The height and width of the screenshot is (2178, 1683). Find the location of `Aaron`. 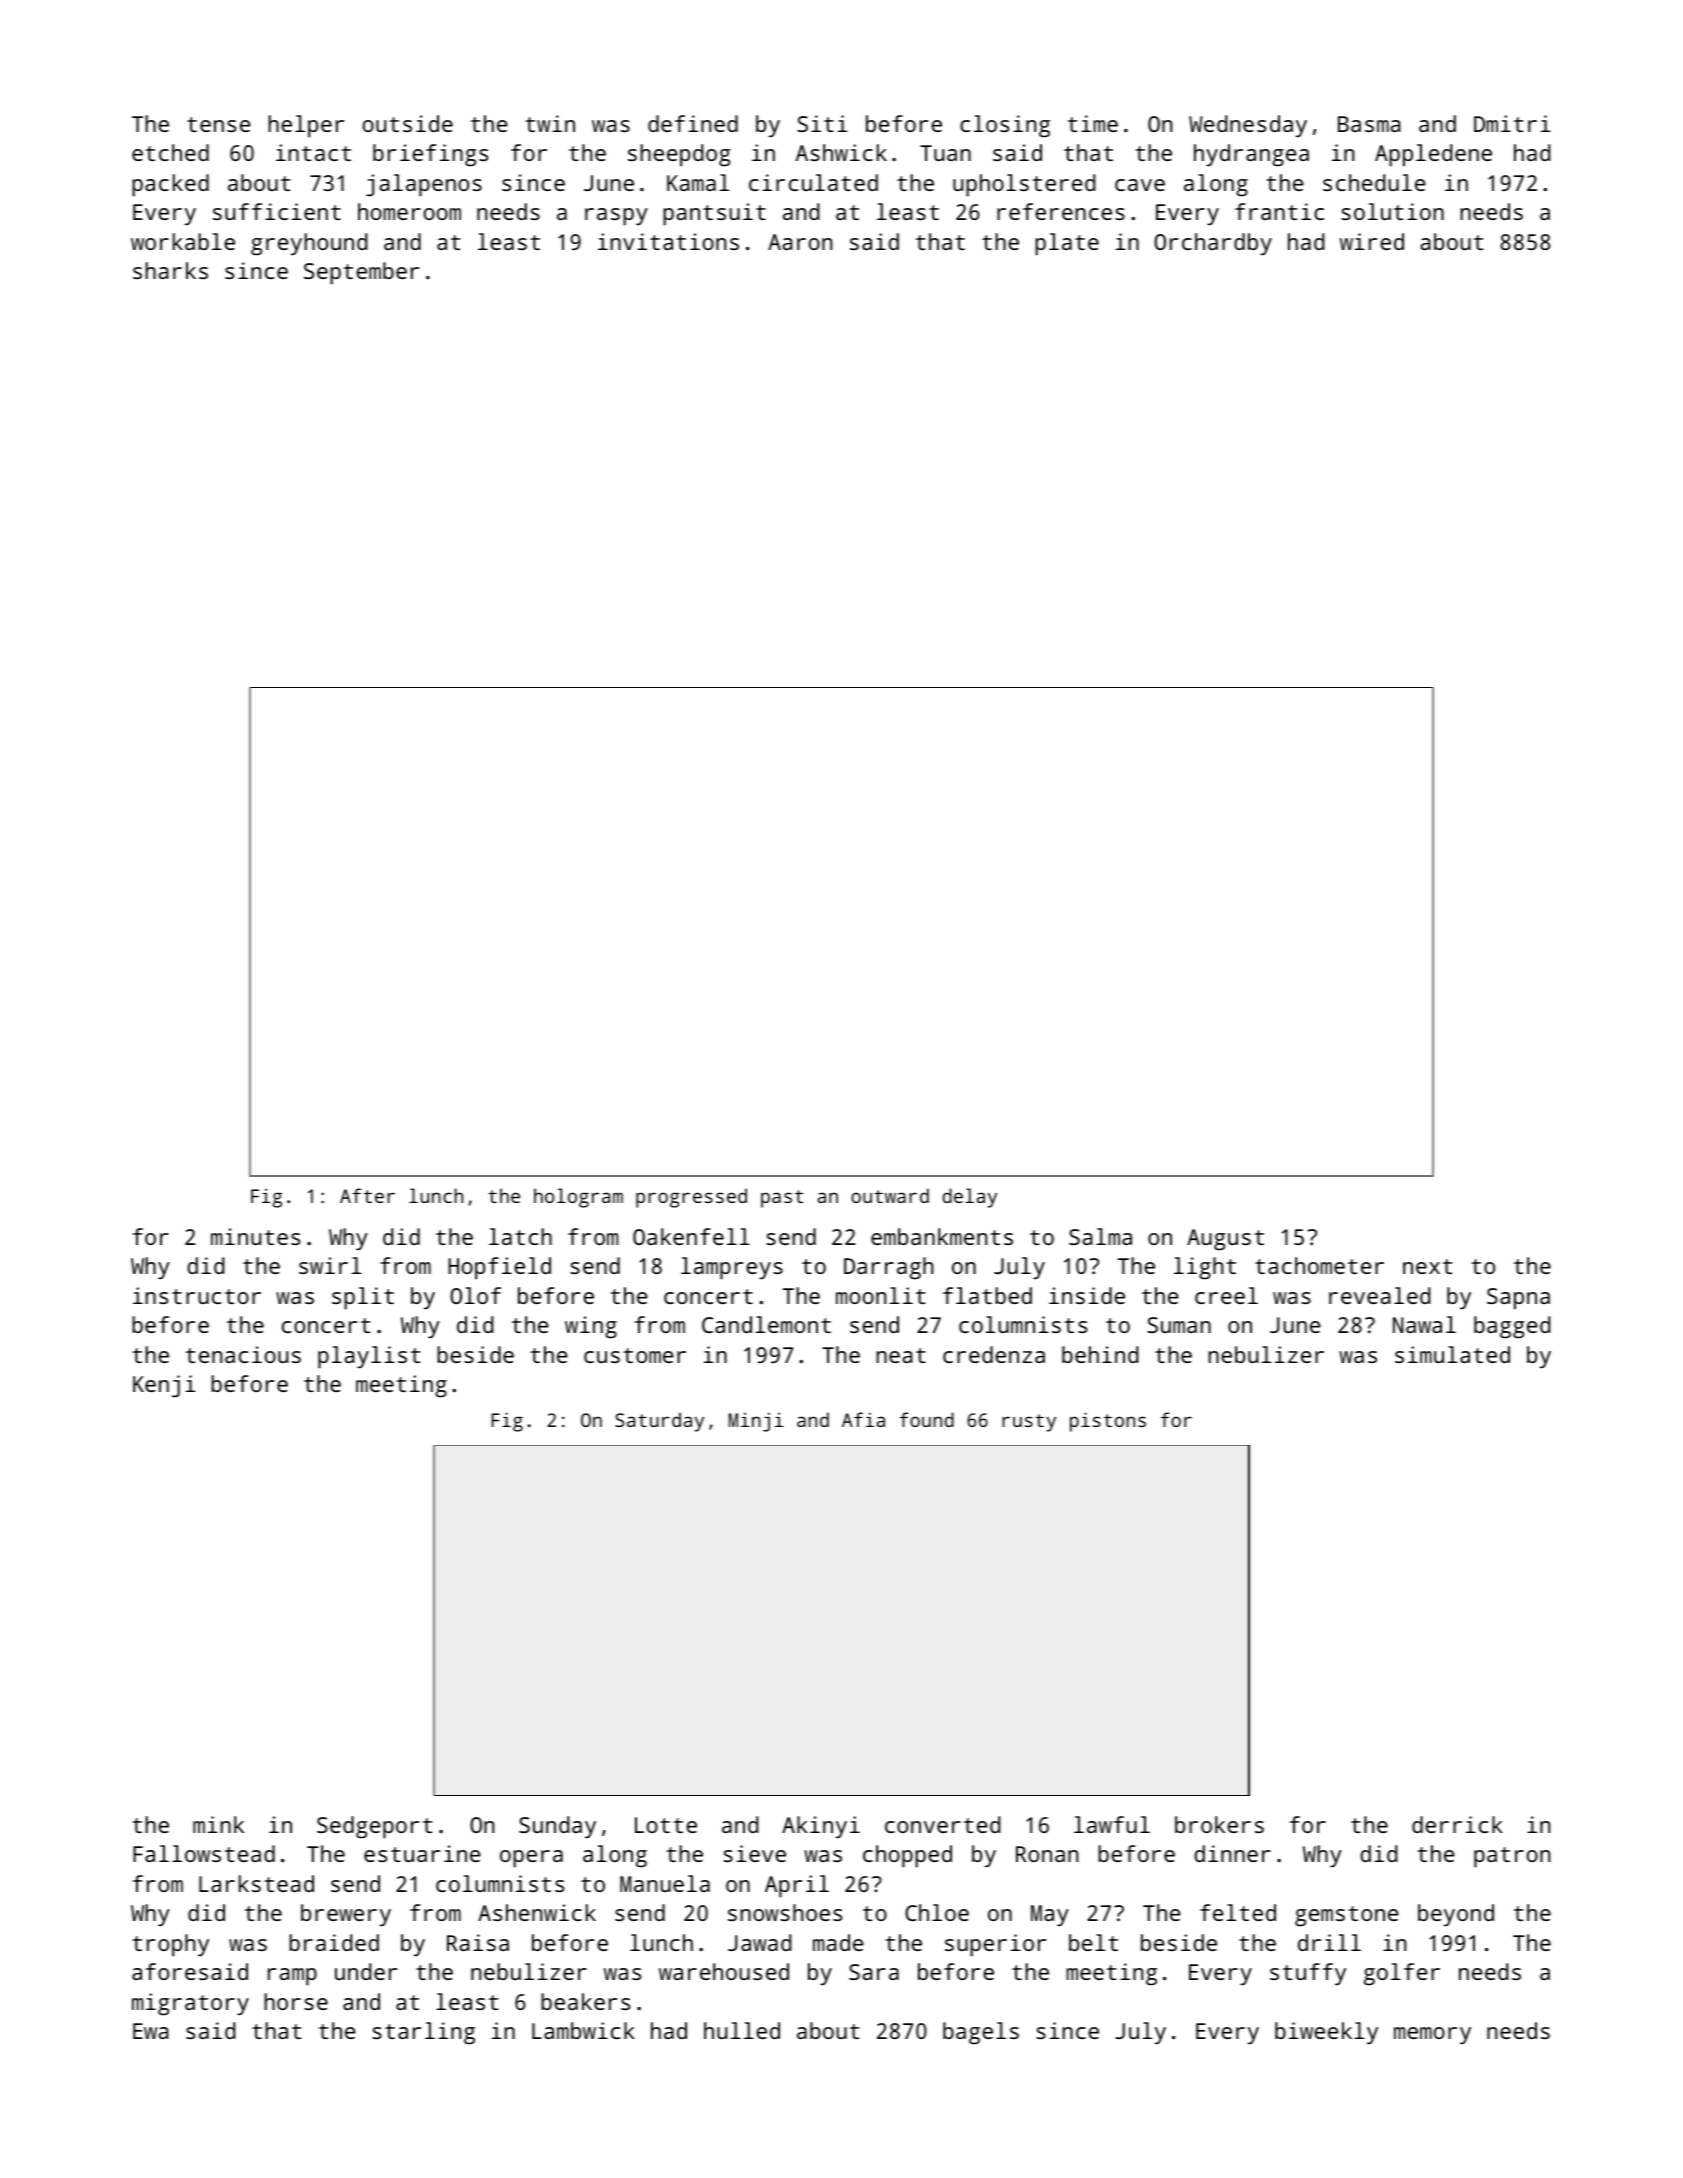

Aaron is located at coordinates (800, 242).
